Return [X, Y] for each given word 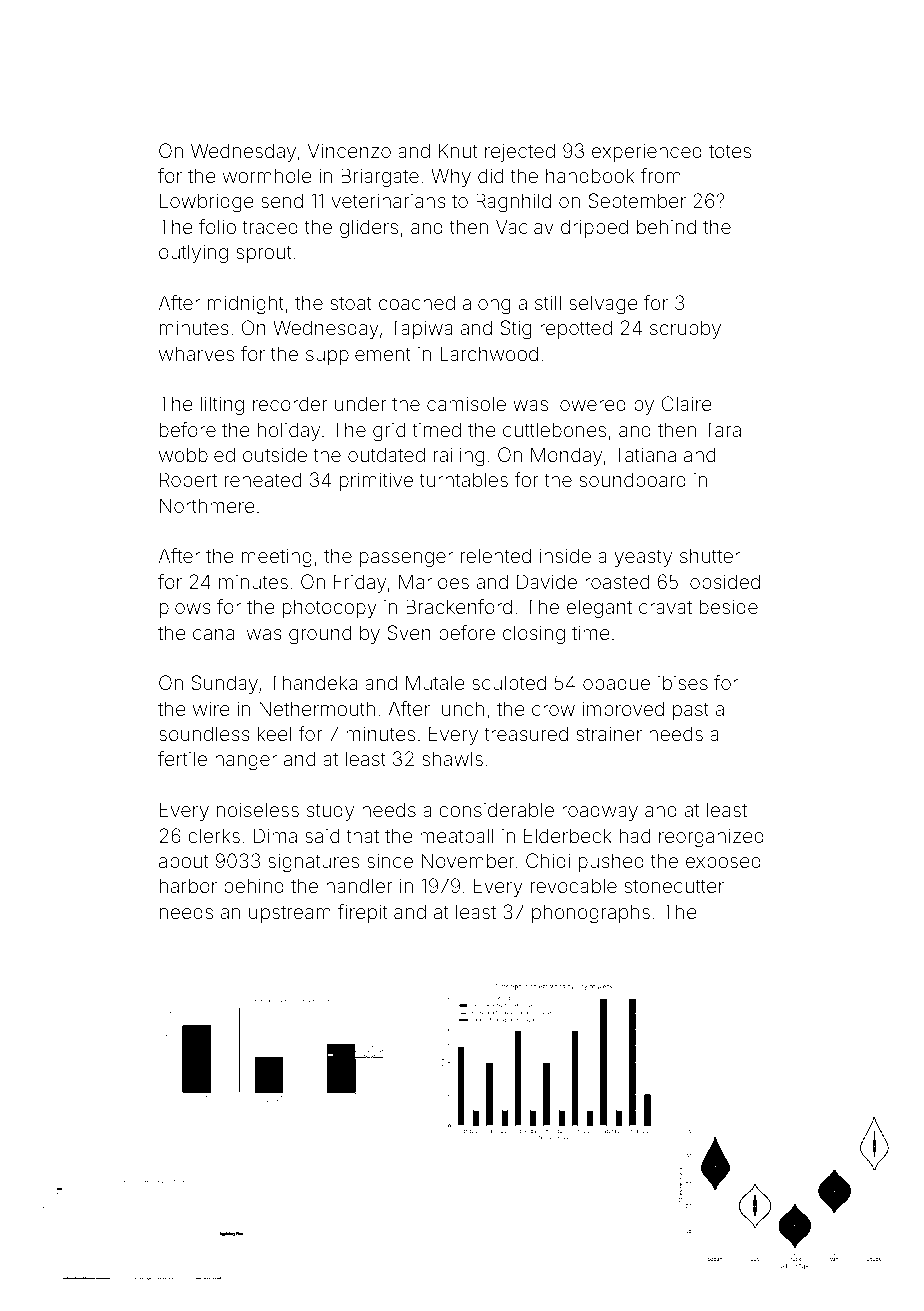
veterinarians [389, 200]
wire [211, 708]
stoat [351, 303]
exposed [723, 863]
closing [534, 635]
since [390, 860]
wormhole [267, 175]
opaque [616, 686]
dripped [594, 228]
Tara [723, 429]
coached [417, 302]
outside [275, 454]
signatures [313, 863]
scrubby [685, 329]
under [360, 403]
